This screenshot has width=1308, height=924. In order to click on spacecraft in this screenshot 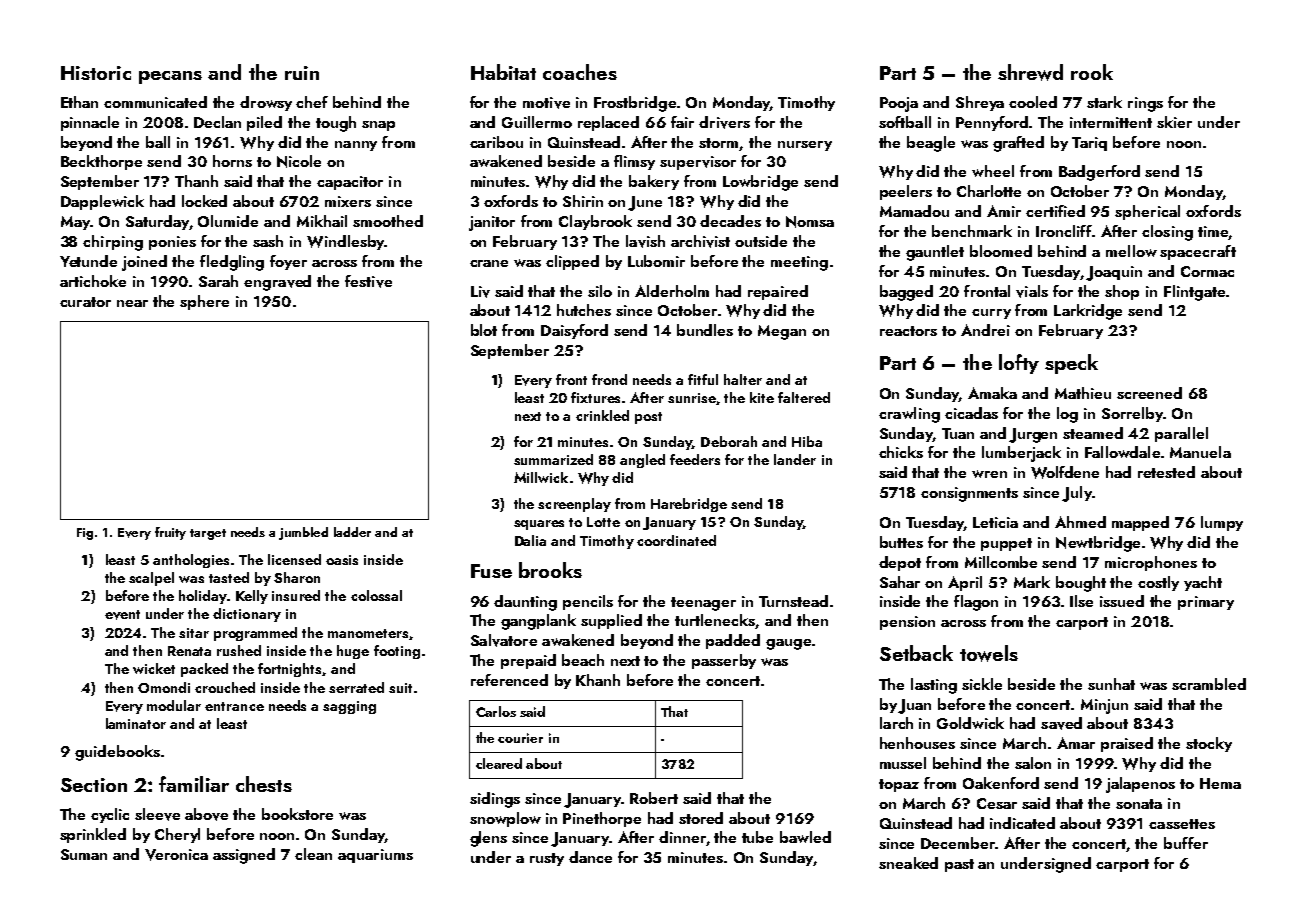, I will do `click(1198, 252)`.
